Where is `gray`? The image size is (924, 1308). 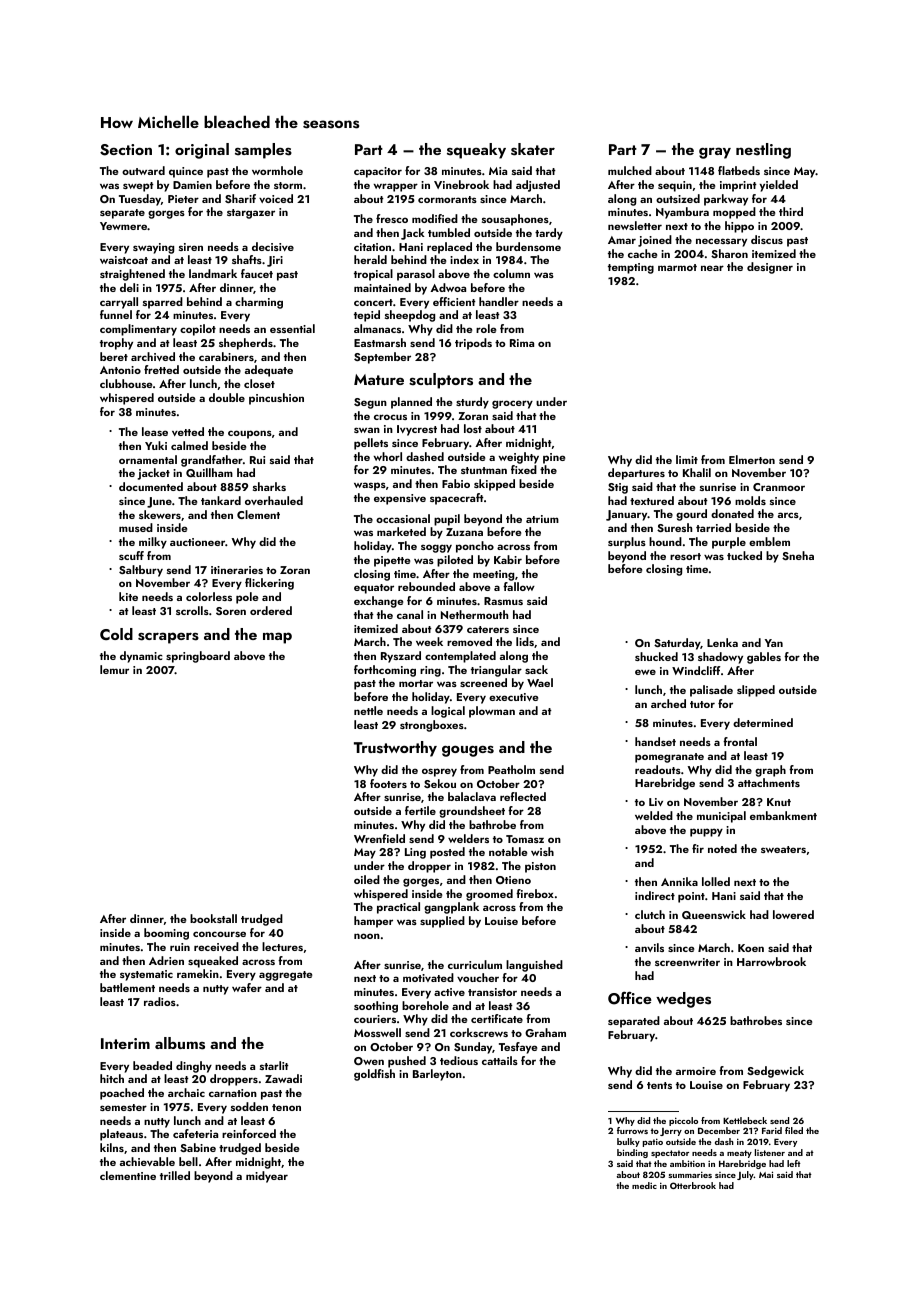
gray is located at coordinates (715, 153).
